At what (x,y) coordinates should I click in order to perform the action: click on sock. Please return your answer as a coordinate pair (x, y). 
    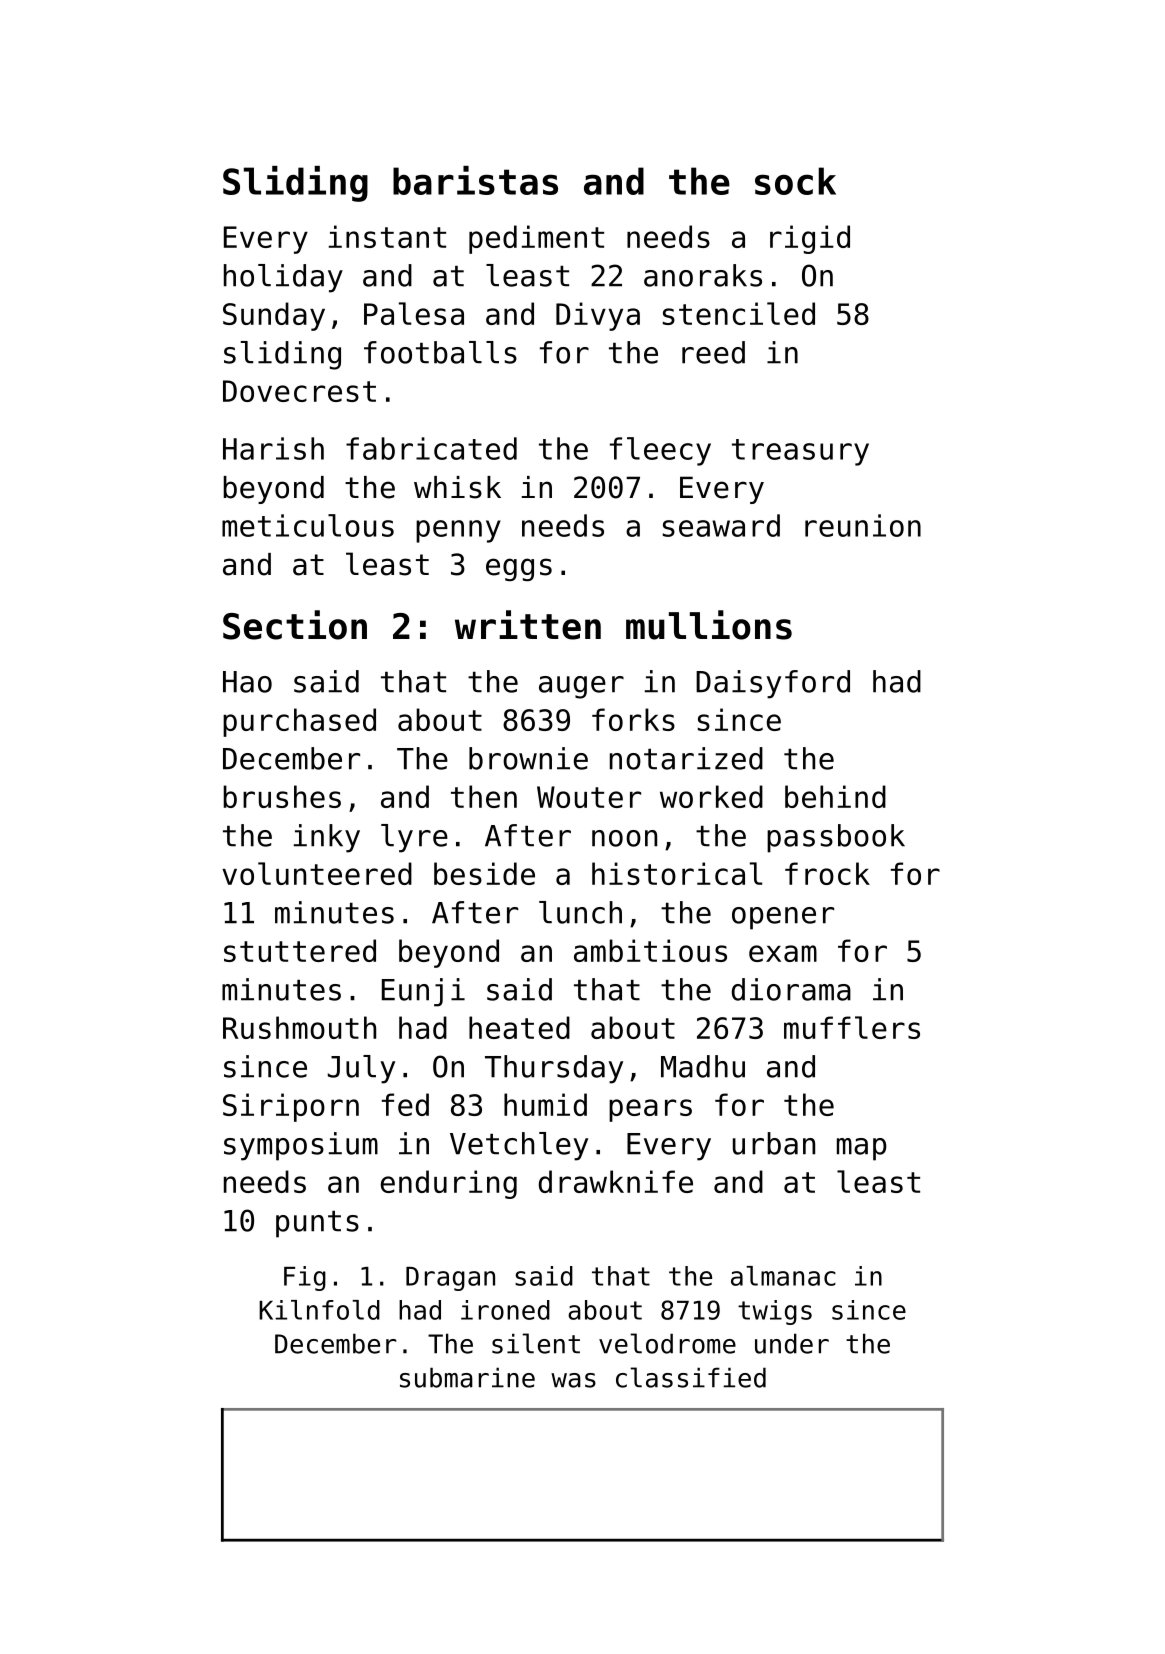
    Looking at the image, I should click on (795, 181).
